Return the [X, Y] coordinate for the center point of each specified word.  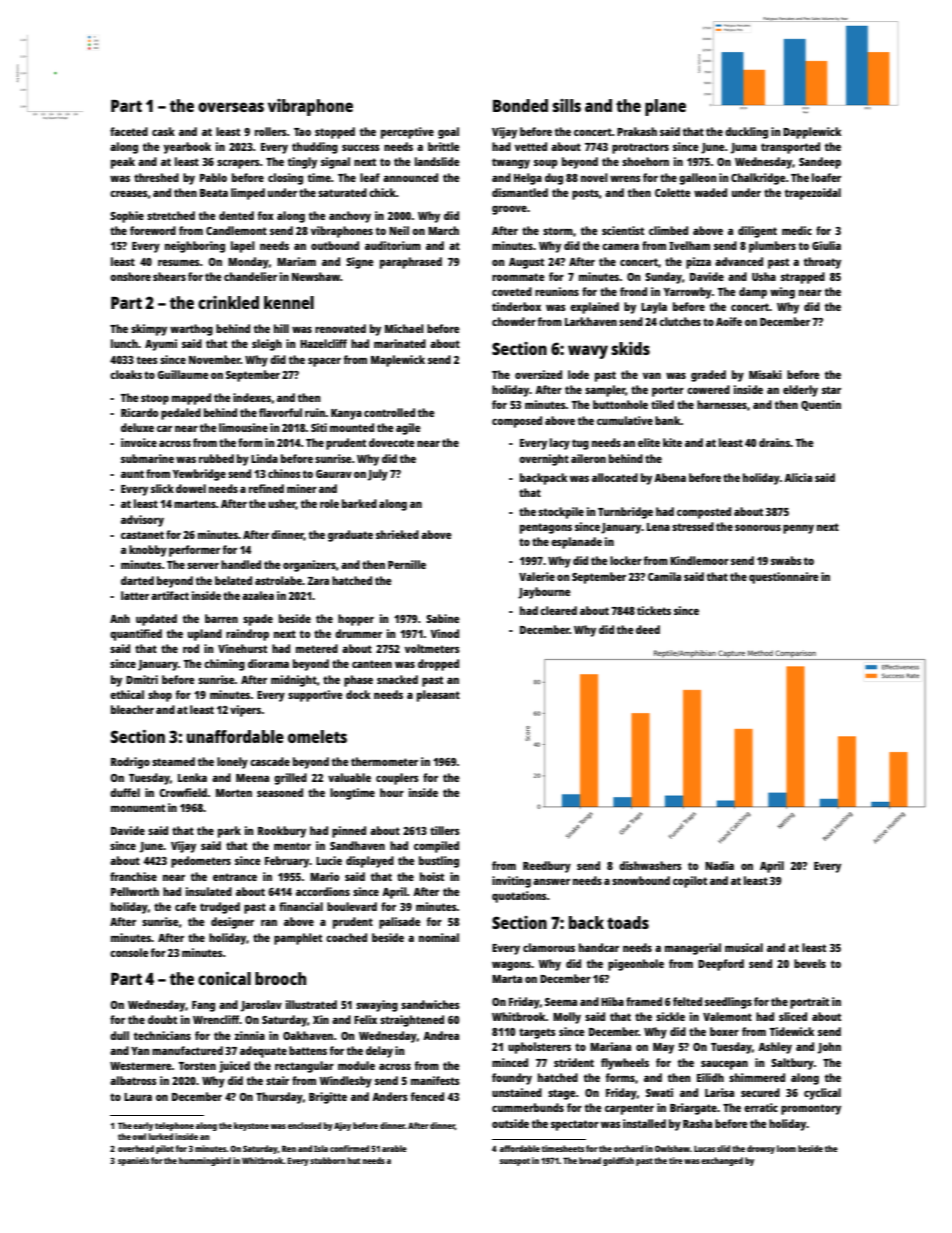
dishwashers [650, 865]
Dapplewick [812, 133]
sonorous [758, 527]
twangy [511, 163]
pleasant [438, 696]
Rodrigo [130, 763]
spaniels [133, 1161]
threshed [156, 177]
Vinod [444, 633]
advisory [142, 521]
